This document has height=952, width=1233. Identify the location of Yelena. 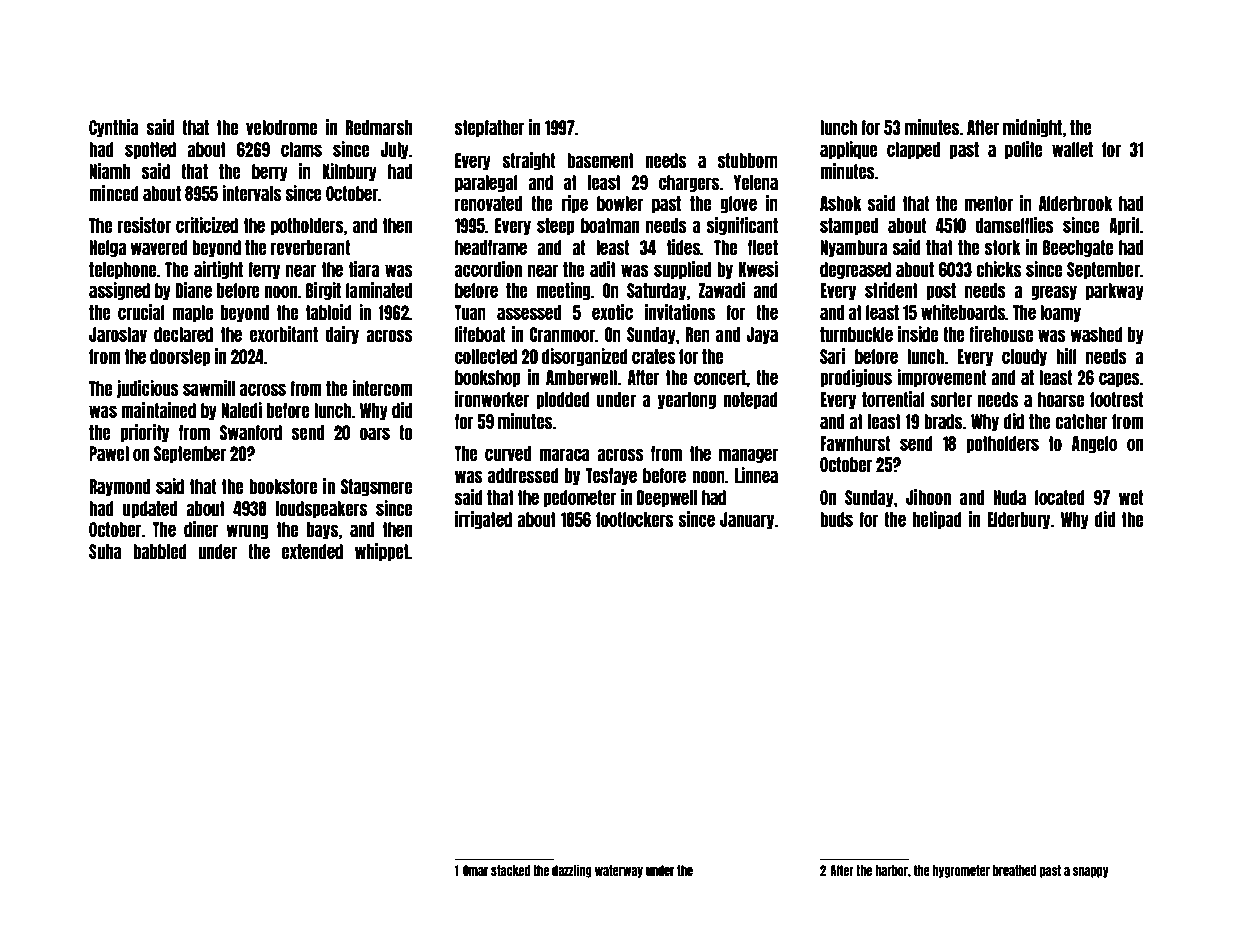
(756, 182).
